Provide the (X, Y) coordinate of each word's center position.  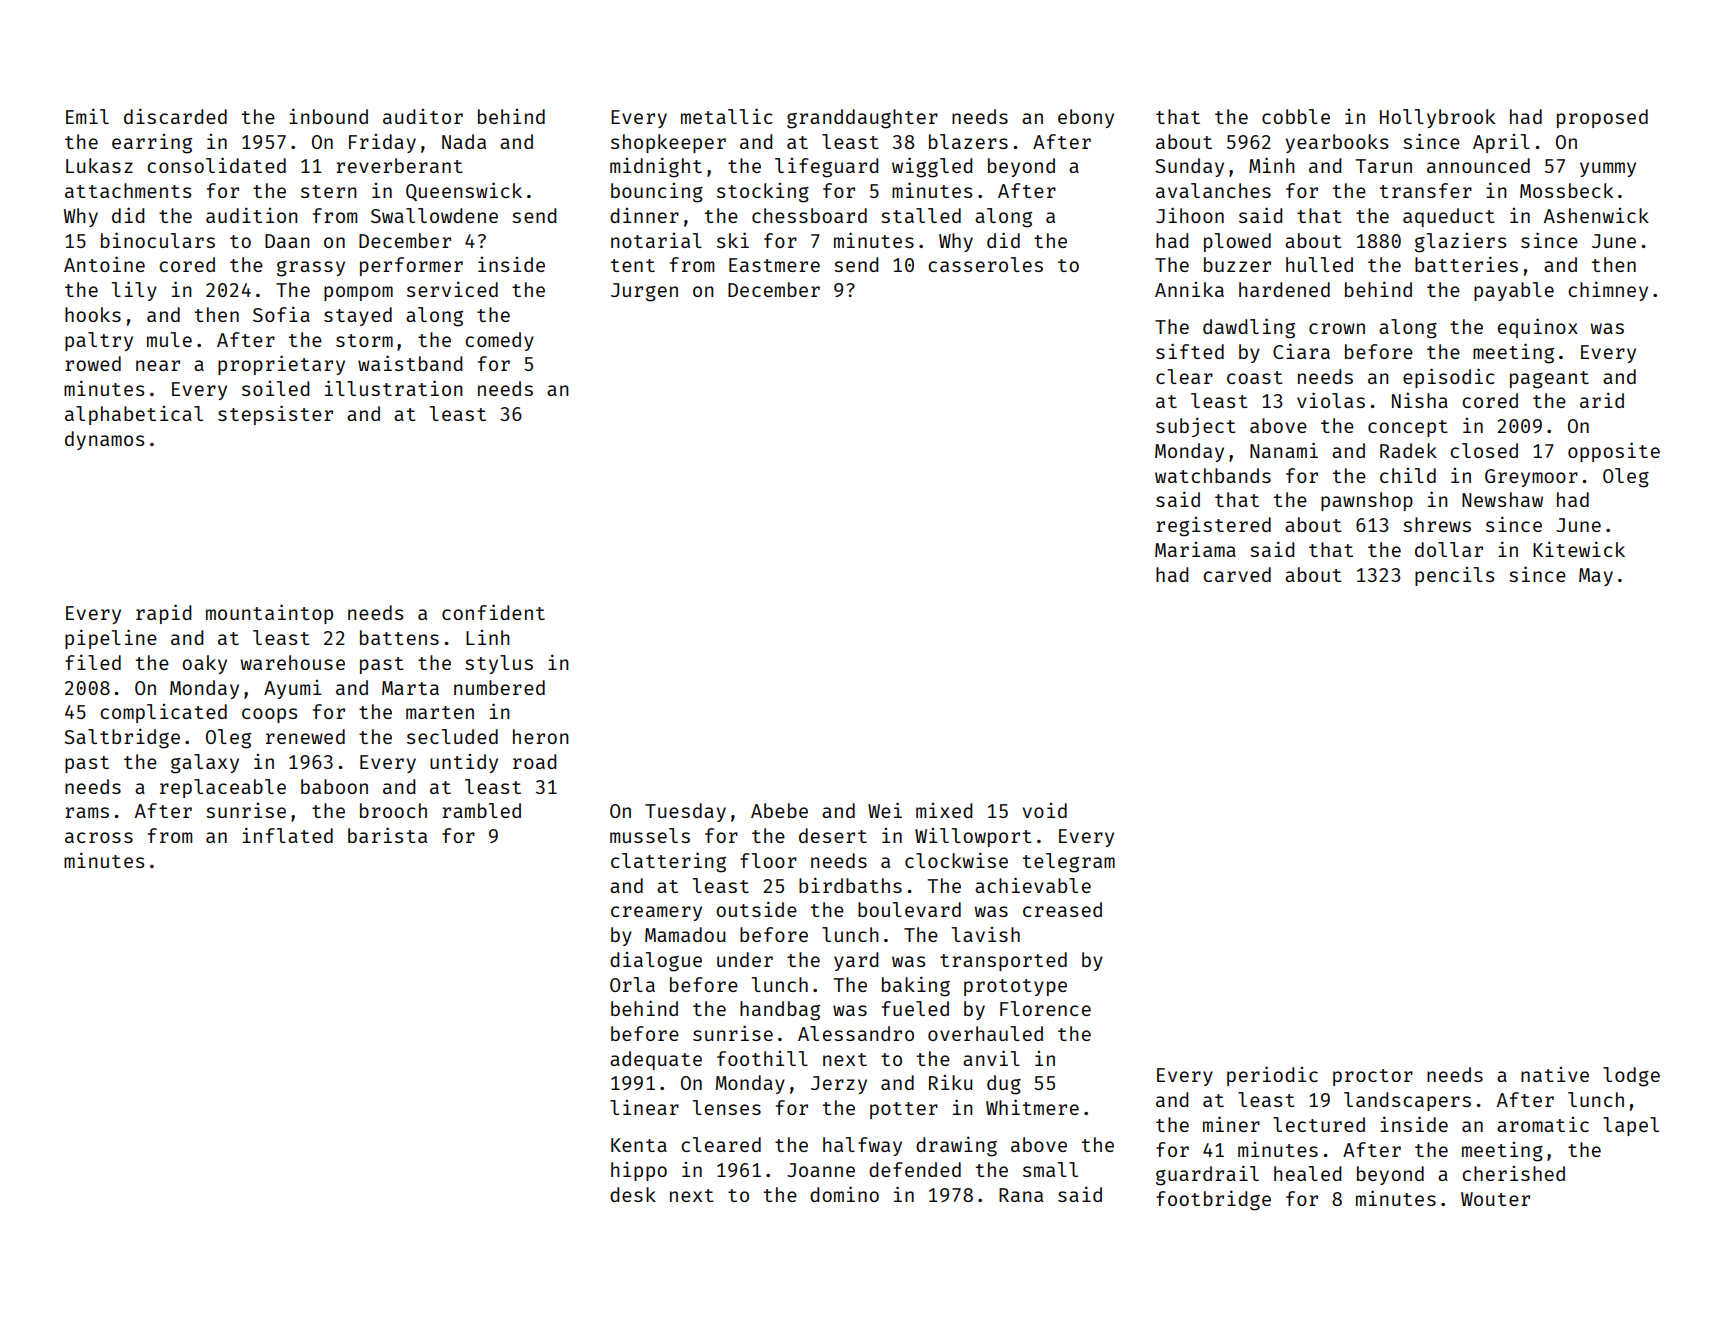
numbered (499, 687)
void (1044, 810)
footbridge (1213, 1200)
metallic (726, 116)
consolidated (216, 165)
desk (633, 1194)
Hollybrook (1437, 118)
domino (844, 1194)
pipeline (111, 639)
